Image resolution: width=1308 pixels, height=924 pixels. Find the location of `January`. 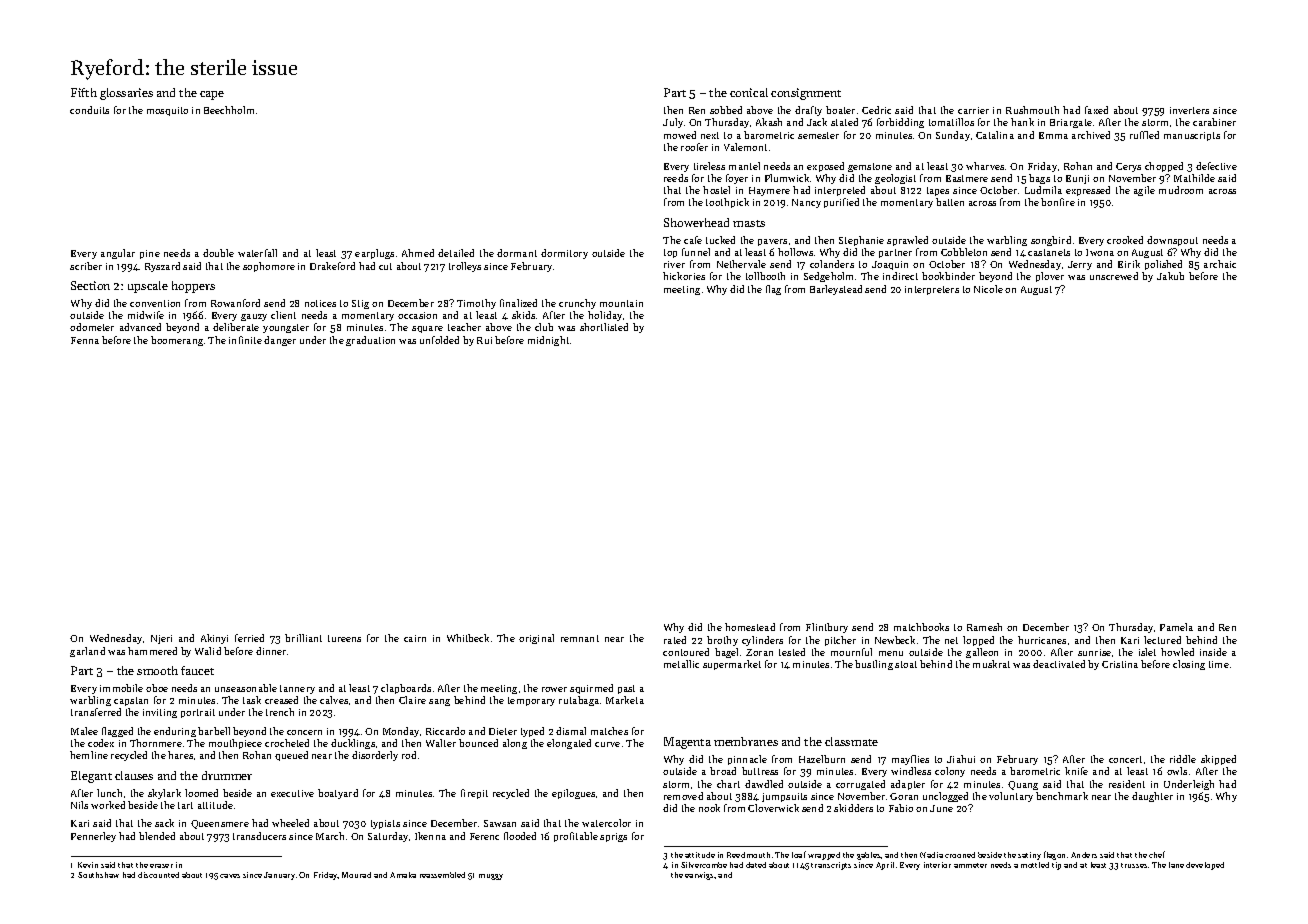

January is located at coordinates (279, 876).
